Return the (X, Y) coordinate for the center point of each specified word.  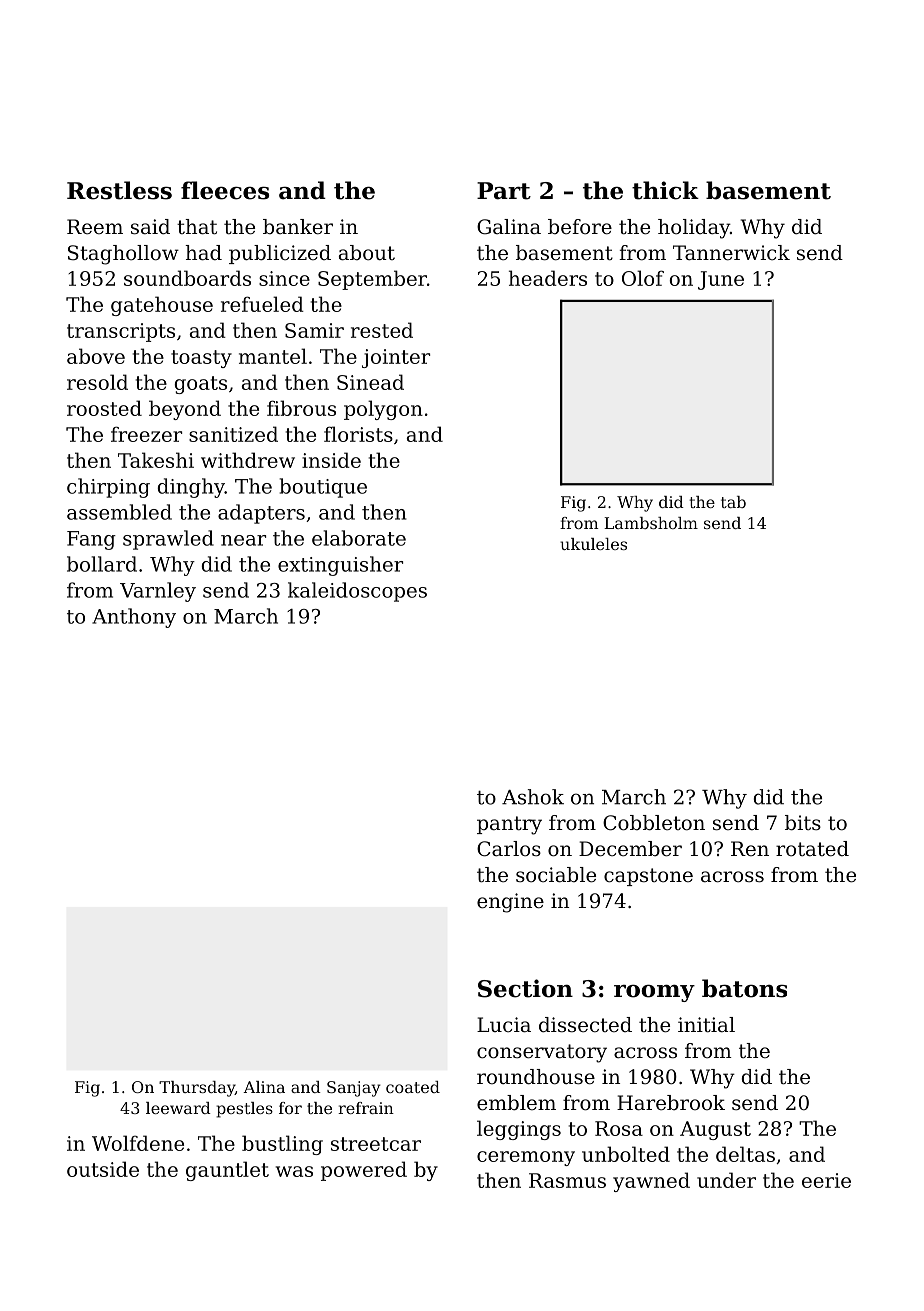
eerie (826, 1180)
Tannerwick (731, 253)
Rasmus (567, 1180)
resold (97, 382)
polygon (383, 410)
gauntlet (227, 1171)
